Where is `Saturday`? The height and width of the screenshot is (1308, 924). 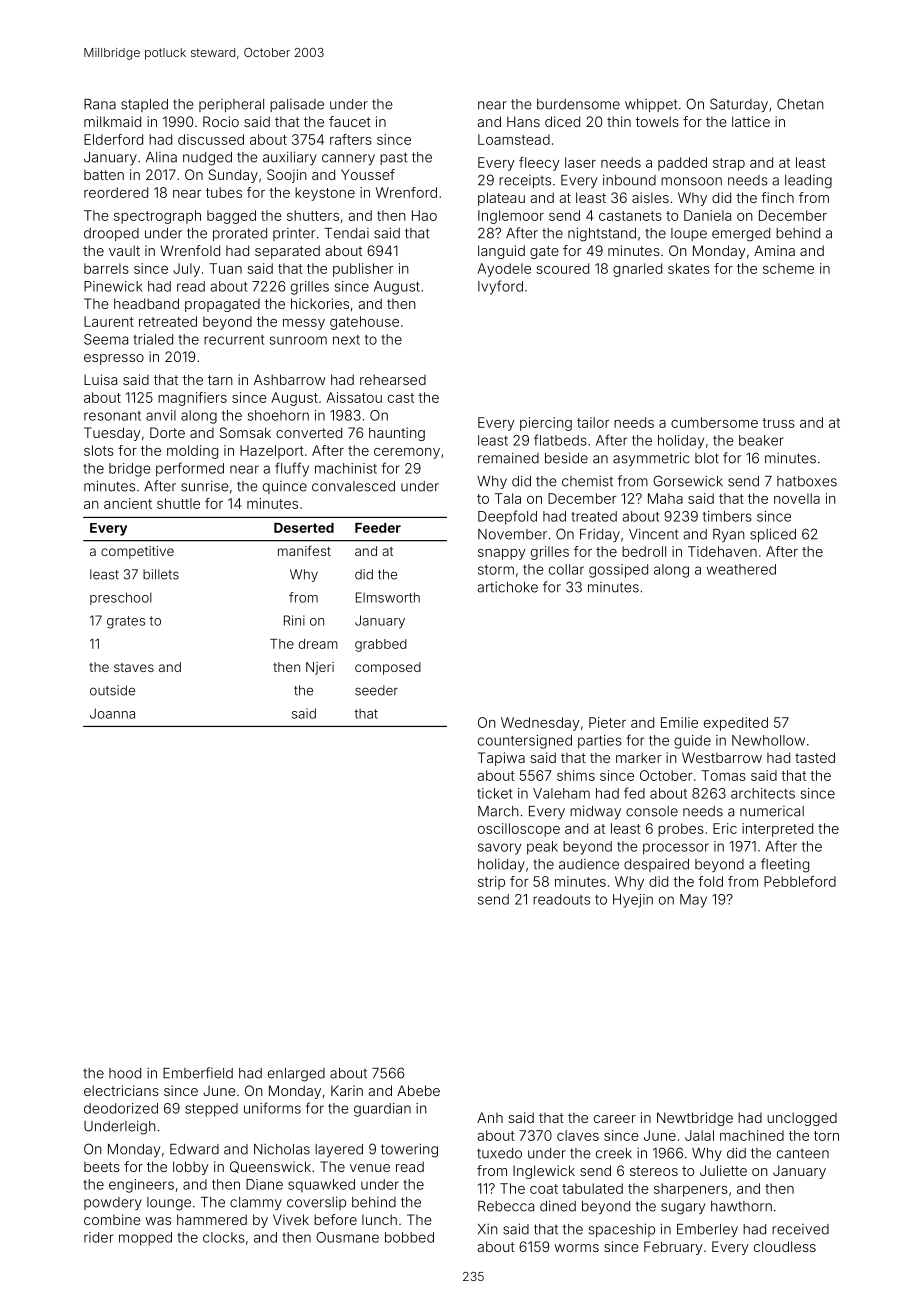 Saturday is located at coordinates (739, 105).
